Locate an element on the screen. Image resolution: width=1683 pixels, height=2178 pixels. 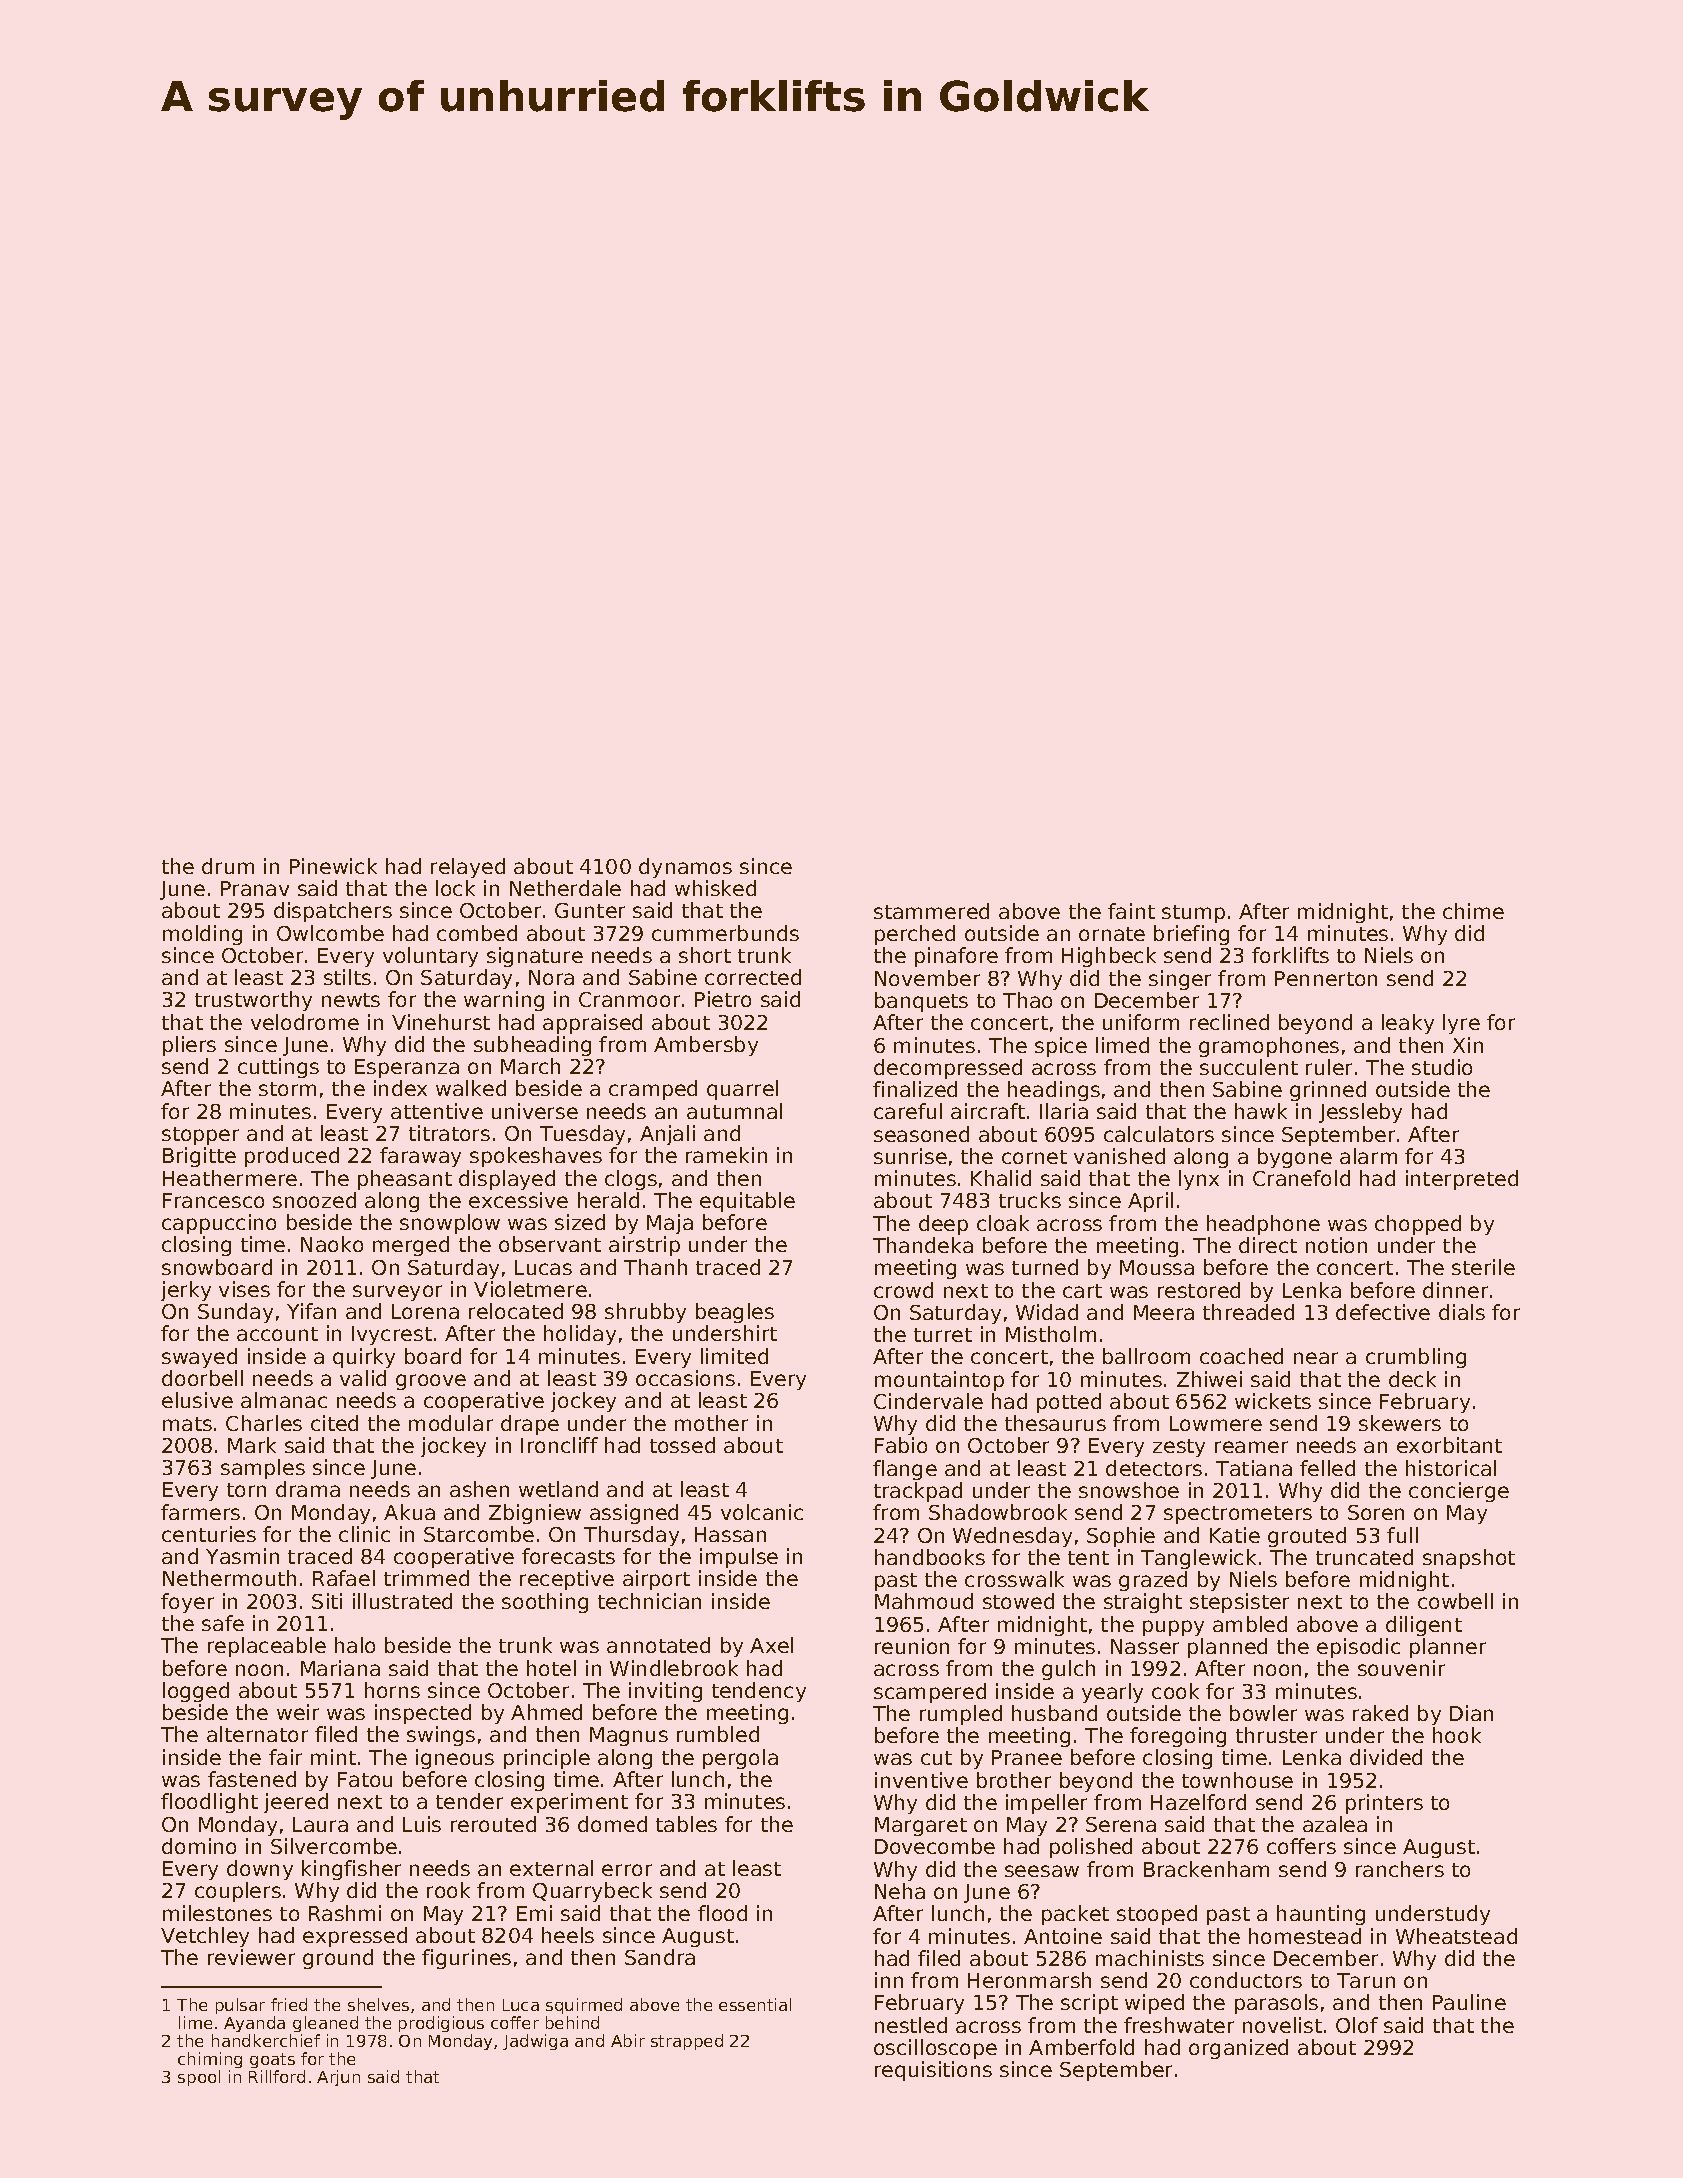
Wednesday is located at coordinates (1012, 1537).
